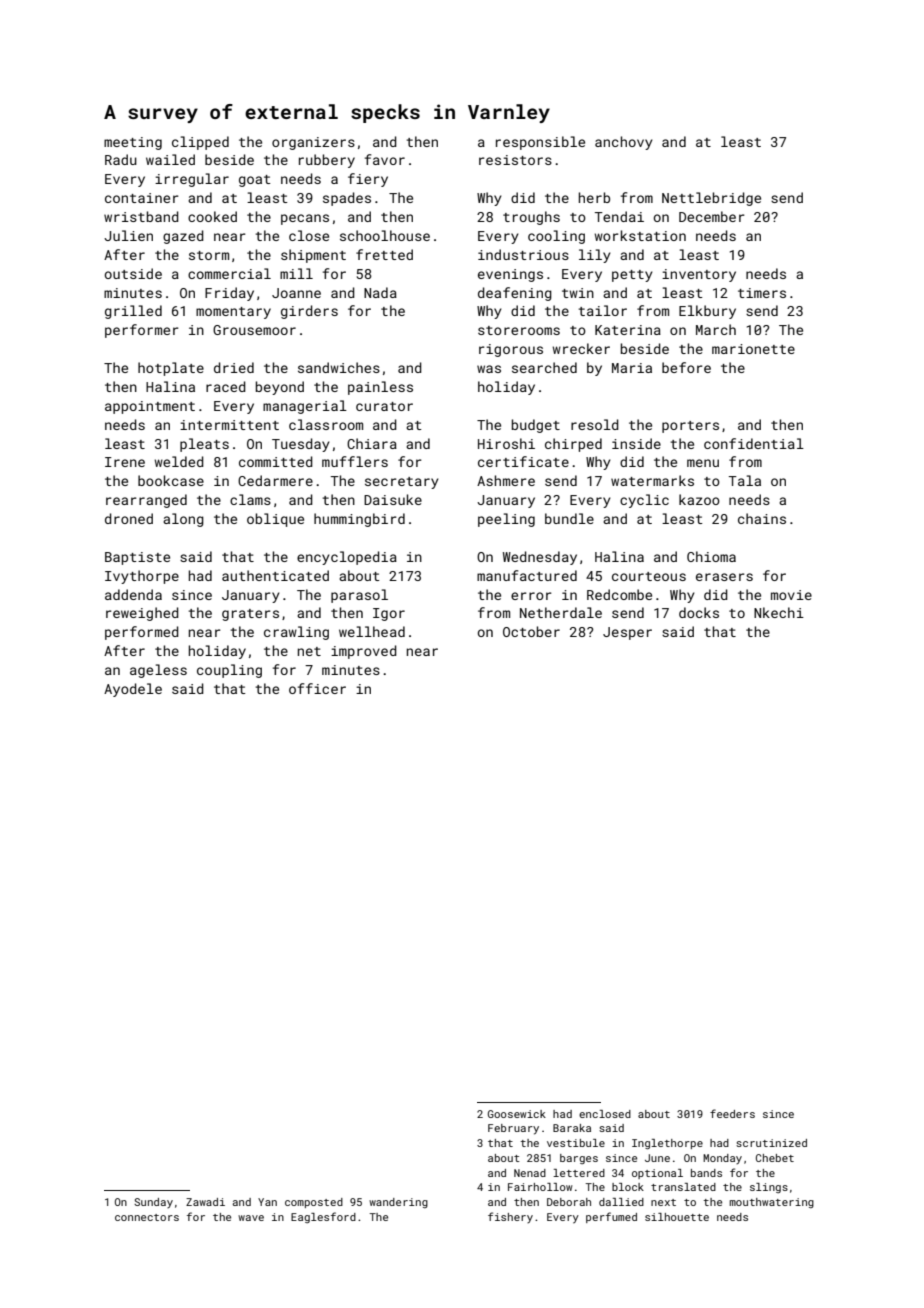 The image size is (924, 1308). I want to click on perfumed, so click(611, 1217).
